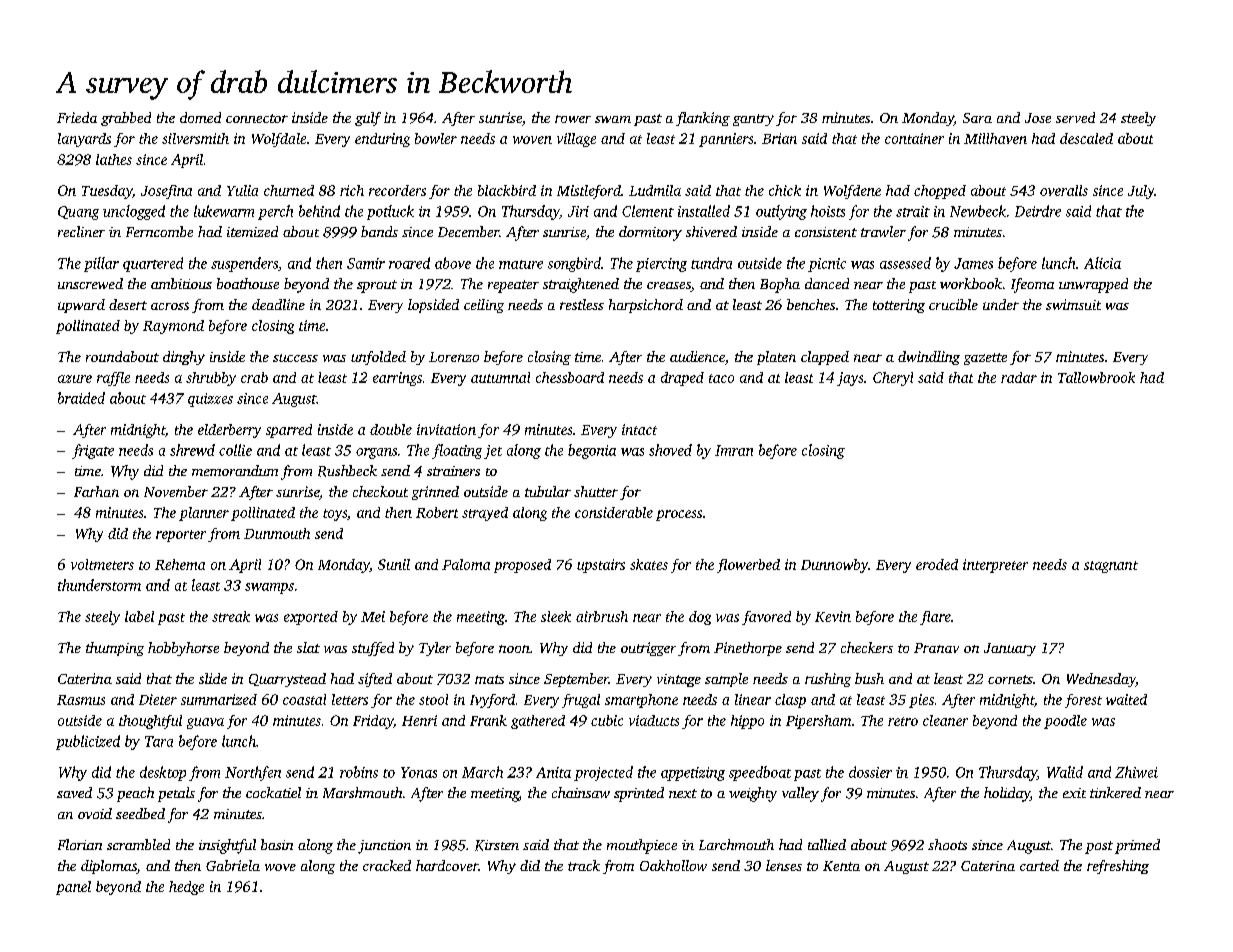  I want to click on jays, so click(850, 379).
